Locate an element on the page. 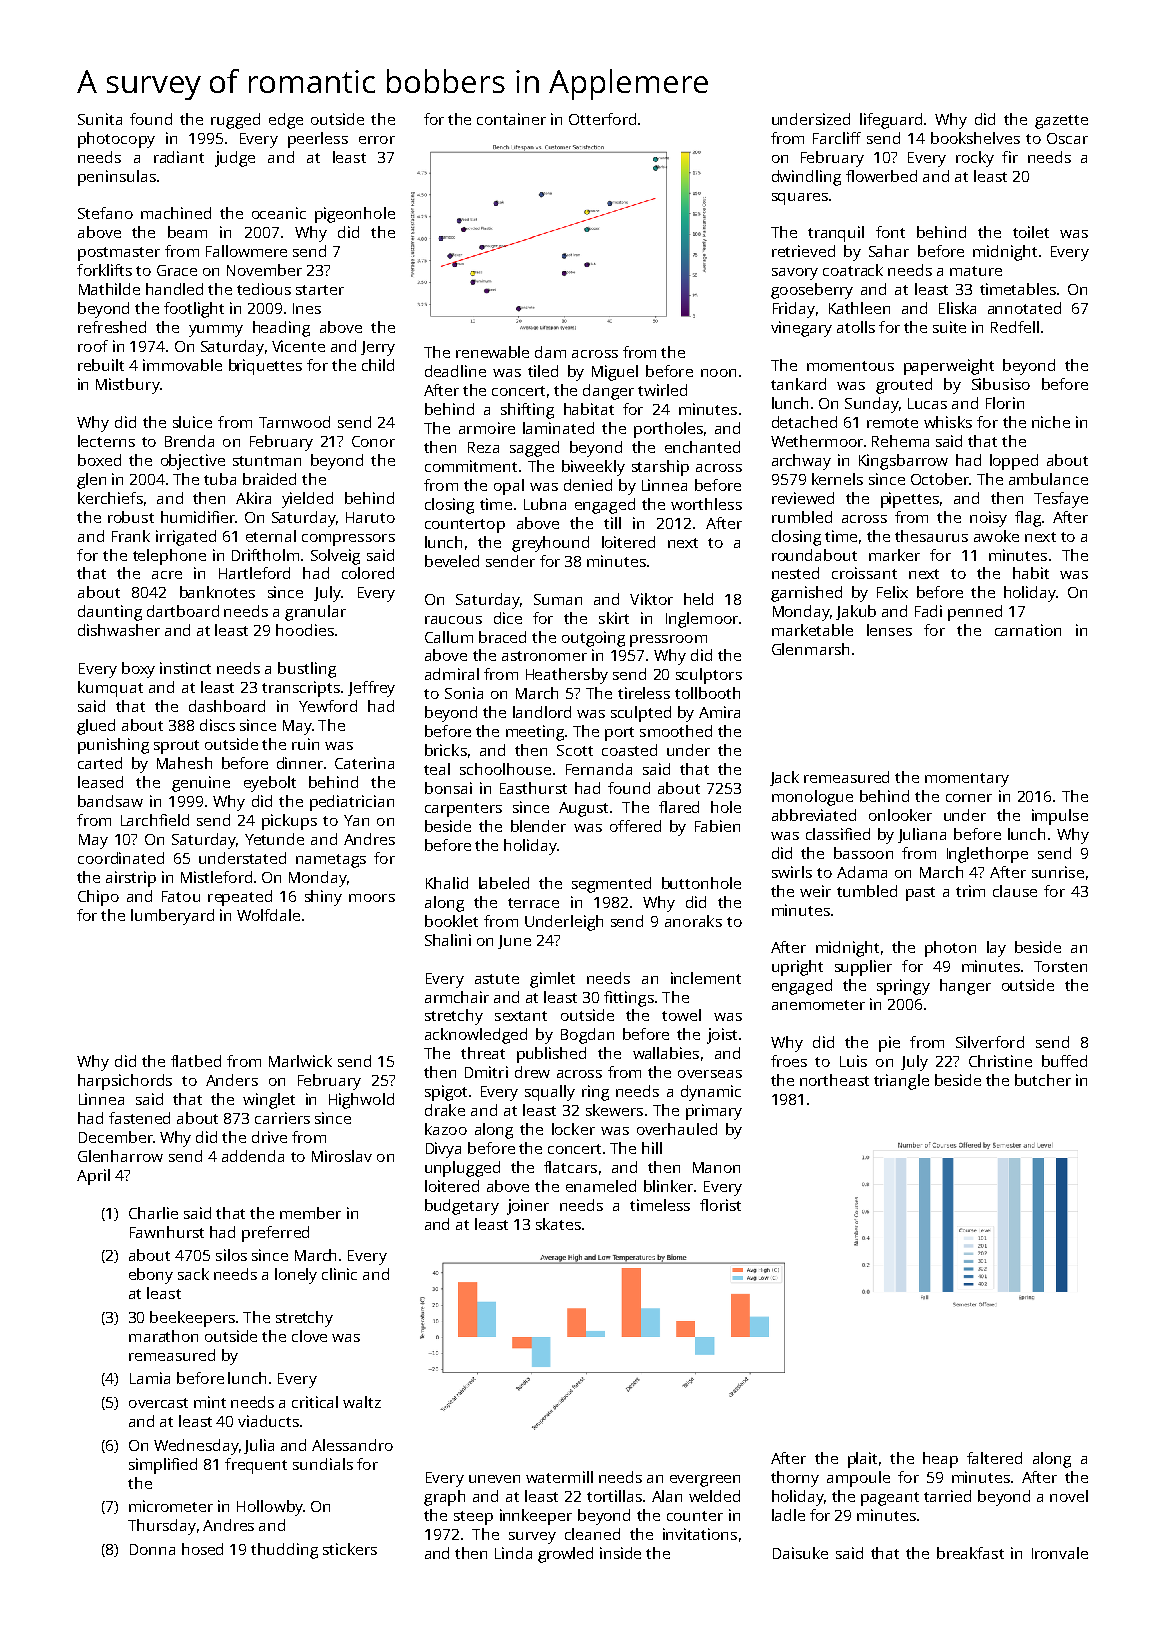  vinegary is located at coordinates (801, 329).
